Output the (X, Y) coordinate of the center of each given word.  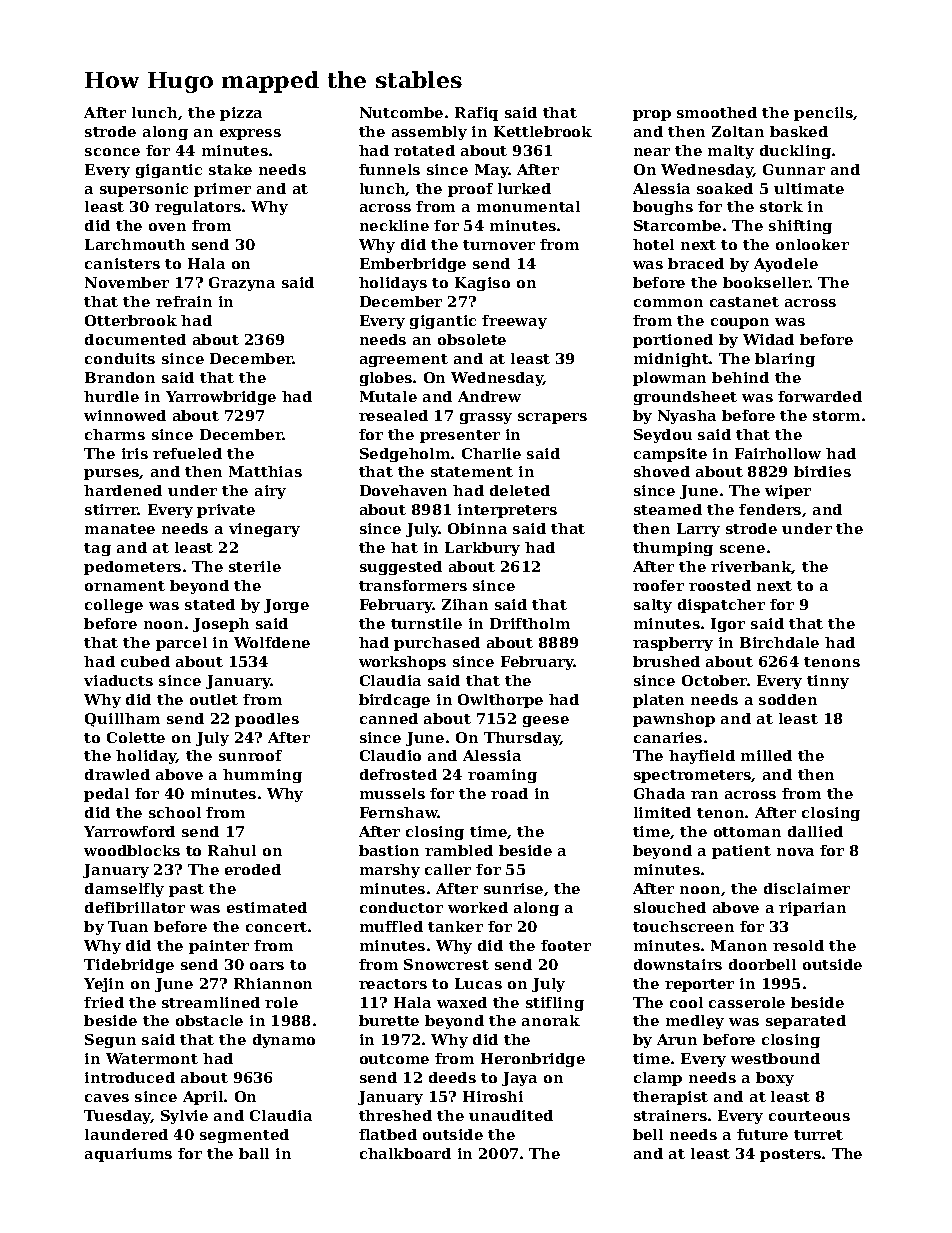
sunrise (513, 888)
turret (818, 1135)
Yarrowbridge (221, 398)
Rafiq (476, 114)
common (668, 303)
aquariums (128, 1155)
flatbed (388, 1134)
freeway (514, 322)
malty (731, 152)
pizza (241, 114)
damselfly (124, 890)
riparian (812, 909)
